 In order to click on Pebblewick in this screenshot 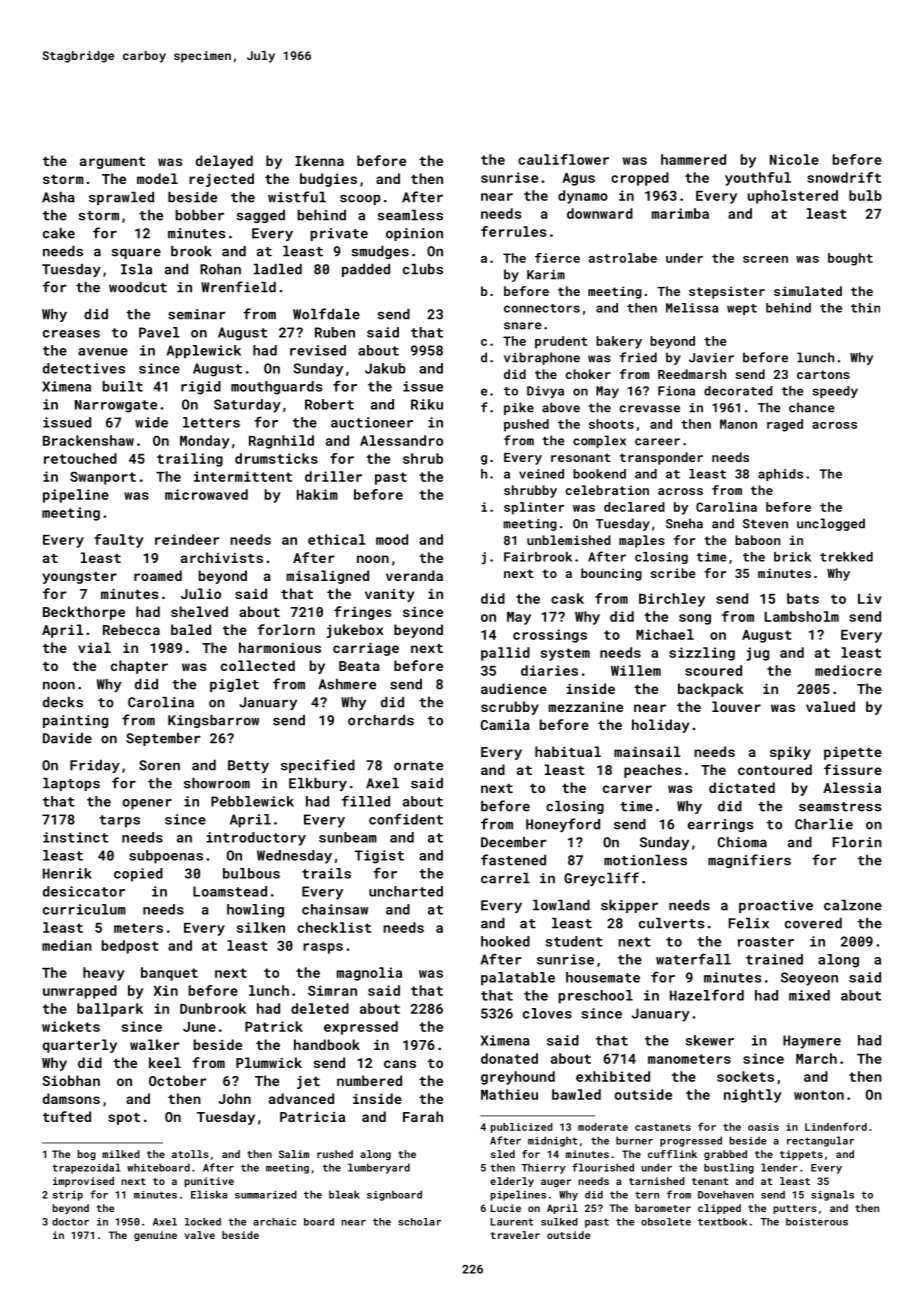, I will do `click(252, 801)`.
